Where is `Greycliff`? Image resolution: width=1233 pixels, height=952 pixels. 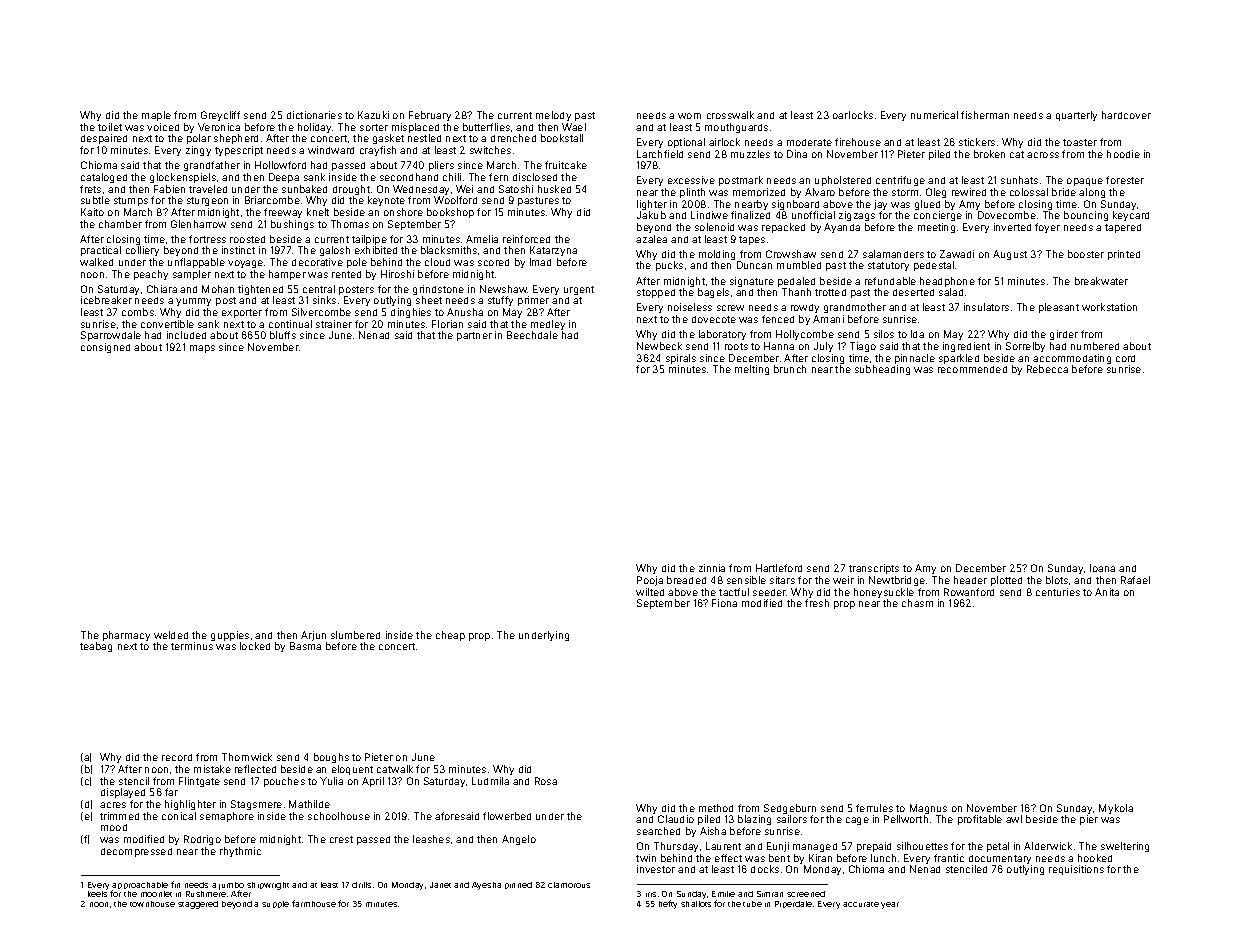 Greycliff is located at coordinates (220, 116).
